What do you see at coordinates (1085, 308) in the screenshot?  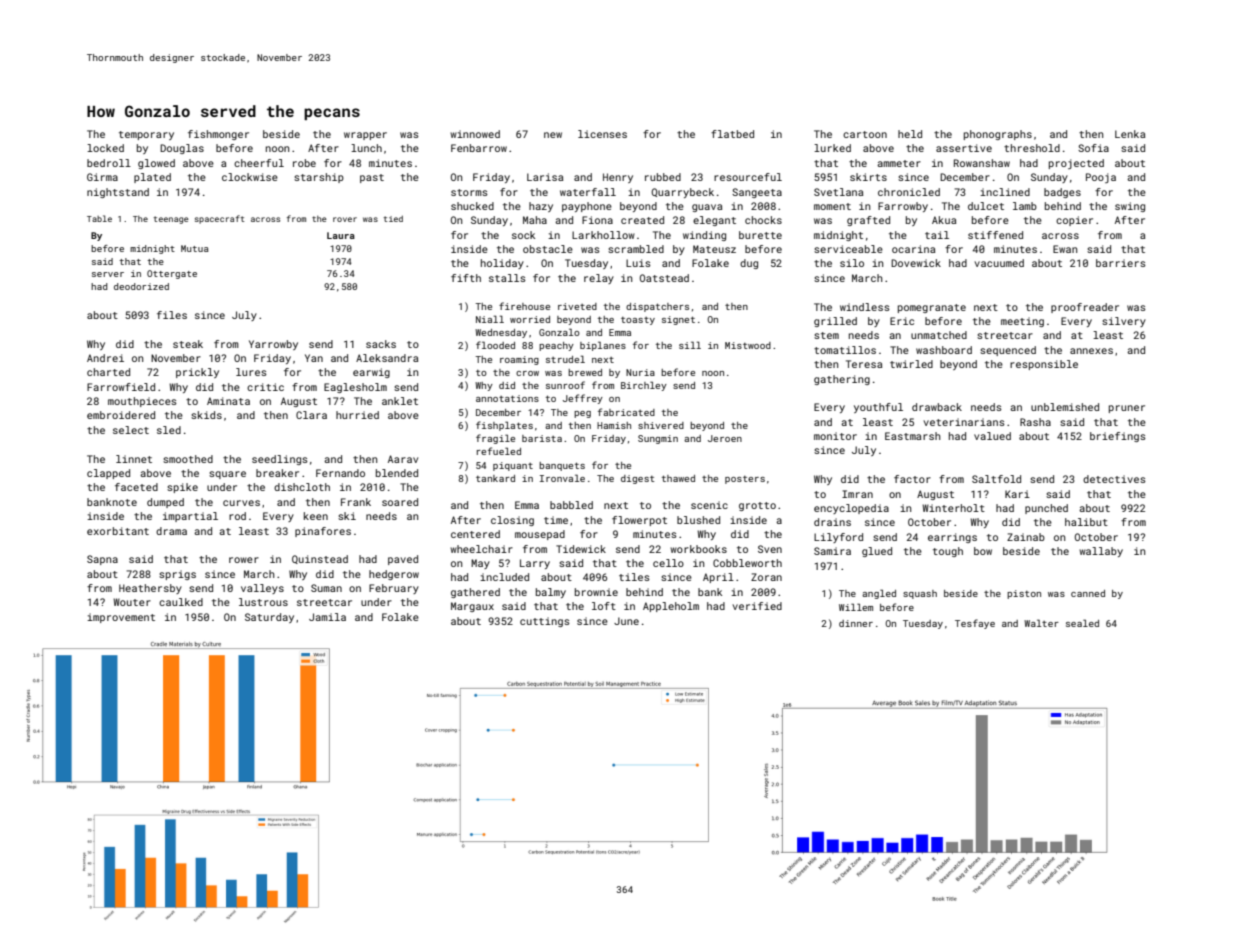 I see `proofreader` at bounding box center [1085, 308].
